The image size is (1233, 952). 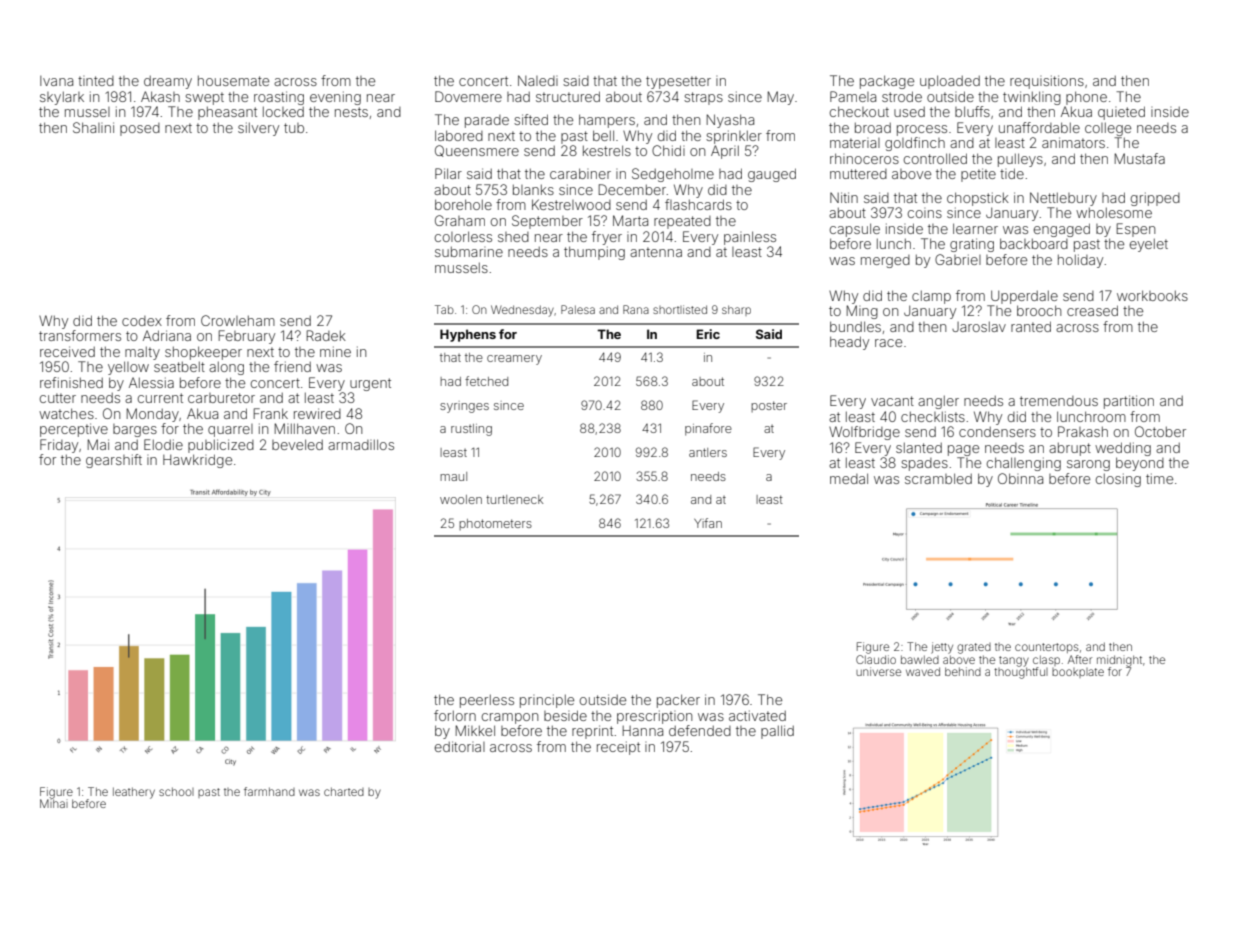 I want to click on dreamy, so click(x=168, y=82).
